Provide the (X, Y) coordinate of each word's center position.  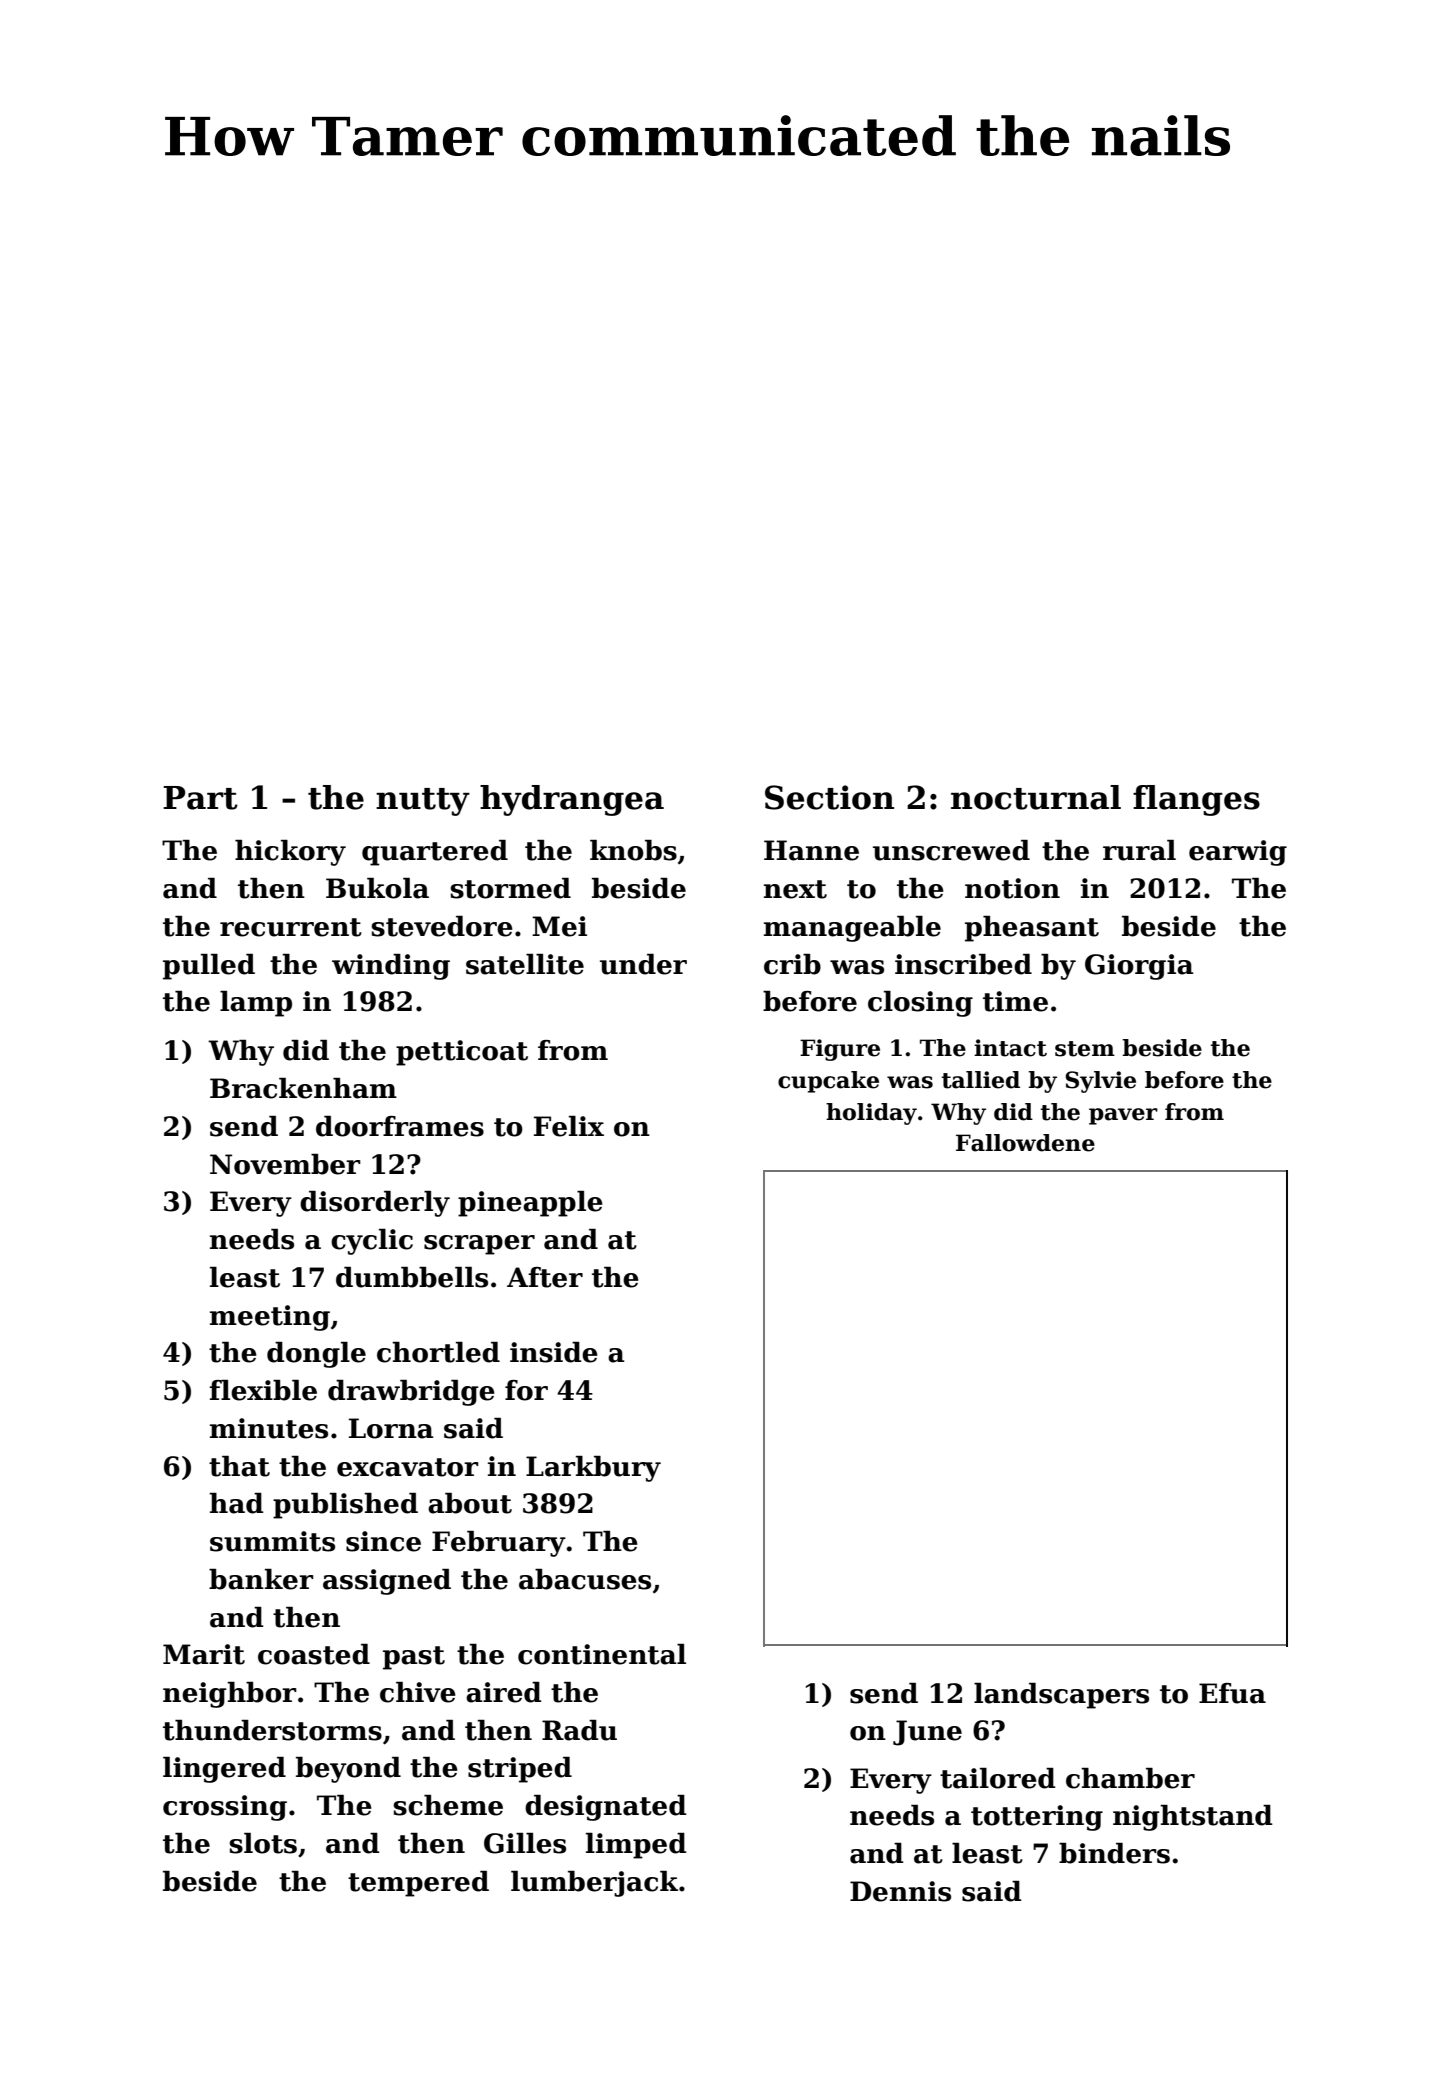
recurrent (291, 927)
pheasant (1032, 929)
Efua (1232, 1693)
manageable (852, 929)
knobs (633, 850)
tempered (418, 1884)
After (545, 1277)
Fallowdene (1025, 1143)
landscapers (1061, 1696)
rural (1139, 850)
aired (504, 1692)
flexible (263, 1390)
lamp (256, 1004)
